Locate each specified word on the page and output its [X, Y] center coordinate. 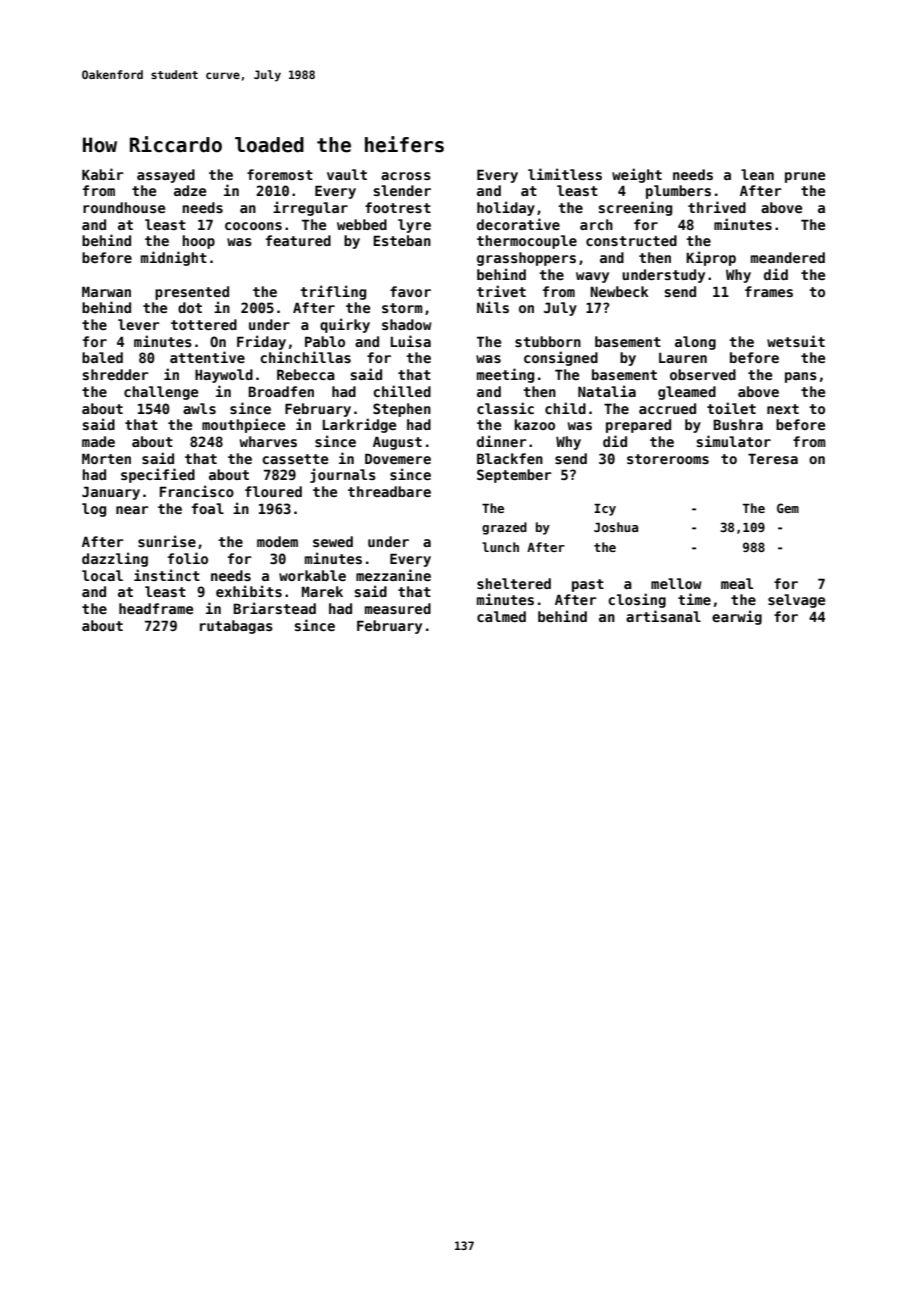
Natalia [607, 391]
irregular [310, 208]
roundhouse [124, 207]
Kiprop [711, 258]
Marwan [106, 291]
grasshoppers [526, 259]
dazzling [115, 559]
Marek [322, 591]
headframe [156, 608]
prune [805, 177]
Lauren [683, 357]
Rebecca [306, 374]
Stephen [402, 410]
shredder [116, 374]
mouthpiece [243, 425]
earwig [737, 617]
